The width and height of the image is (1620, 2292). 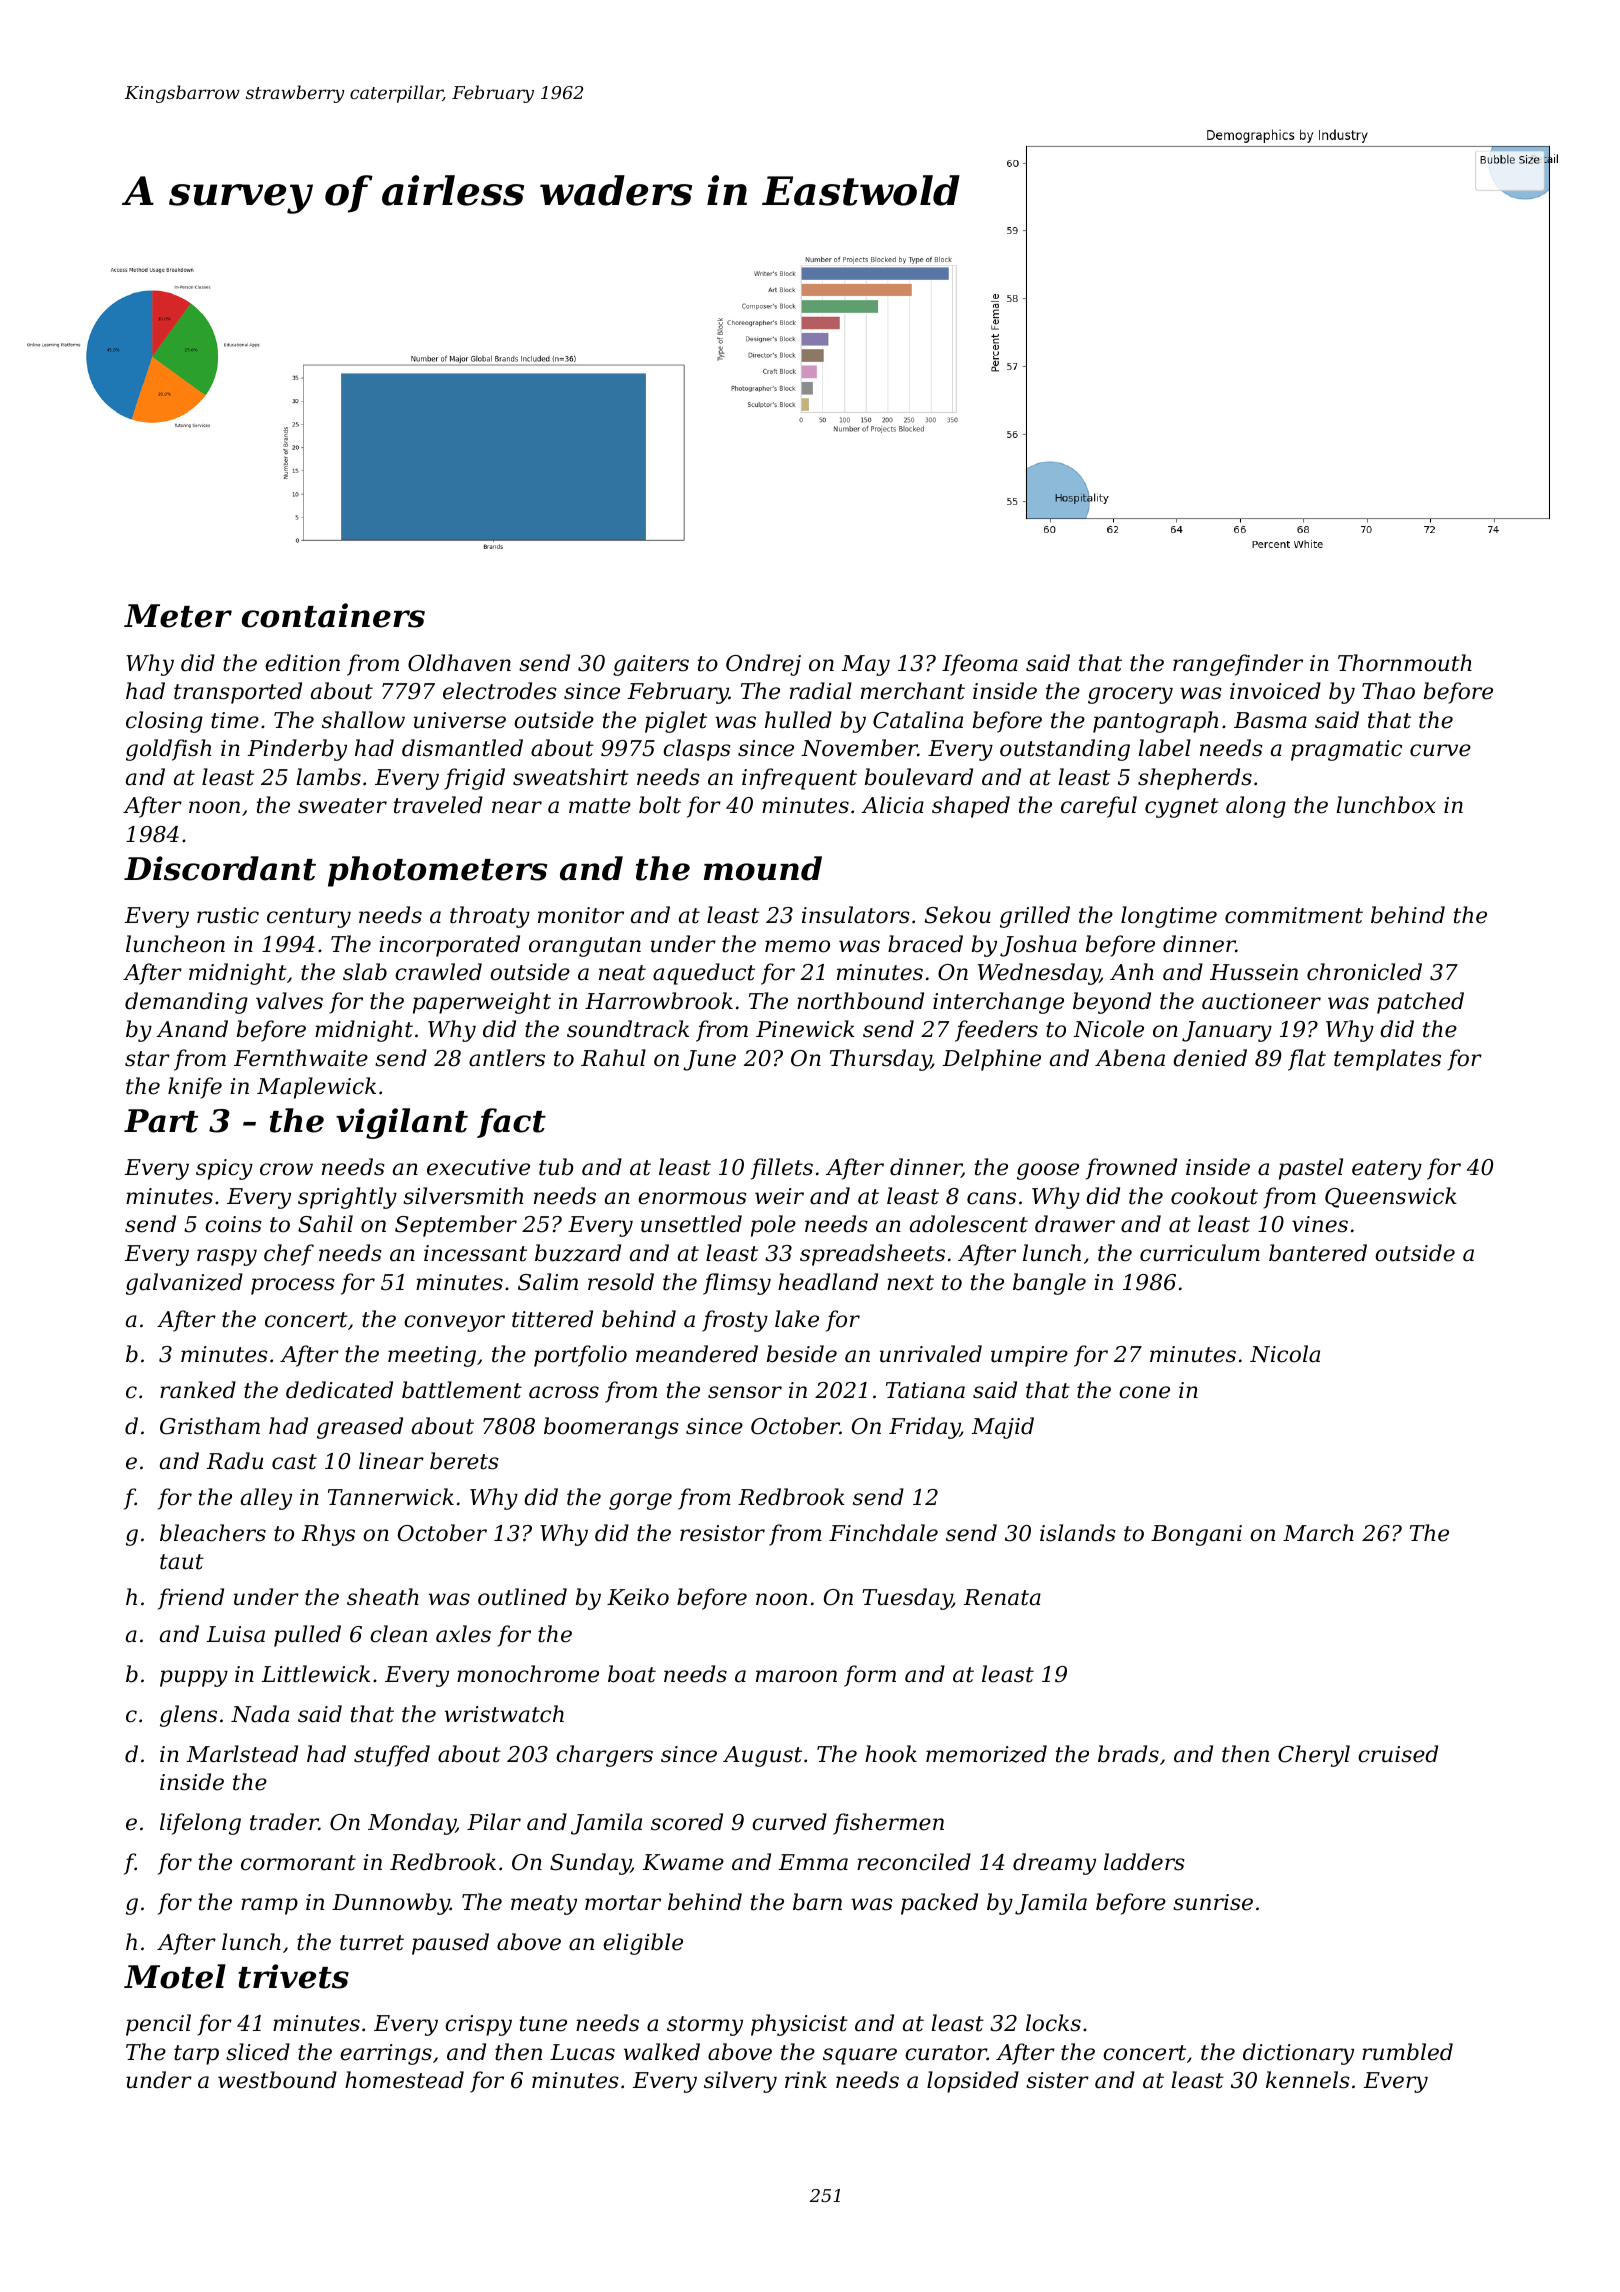 What do you see at coordinates (182, 1562) in the image?
I see `taut` at bounding box center [182, 1562].
